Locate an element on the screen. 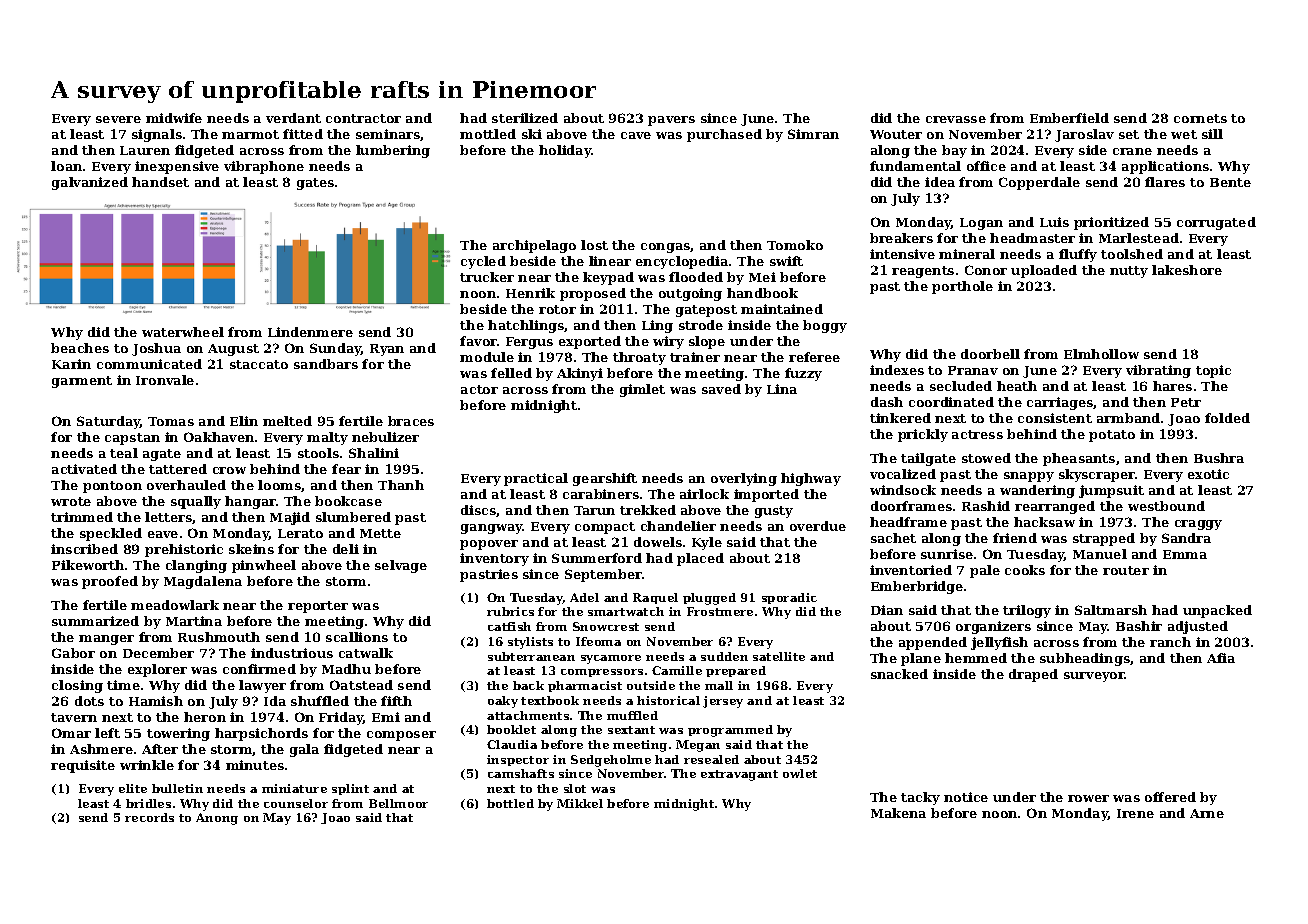 The height and width of the screenshot is (924, 1308). exported is located at coordinates (590, 342).
